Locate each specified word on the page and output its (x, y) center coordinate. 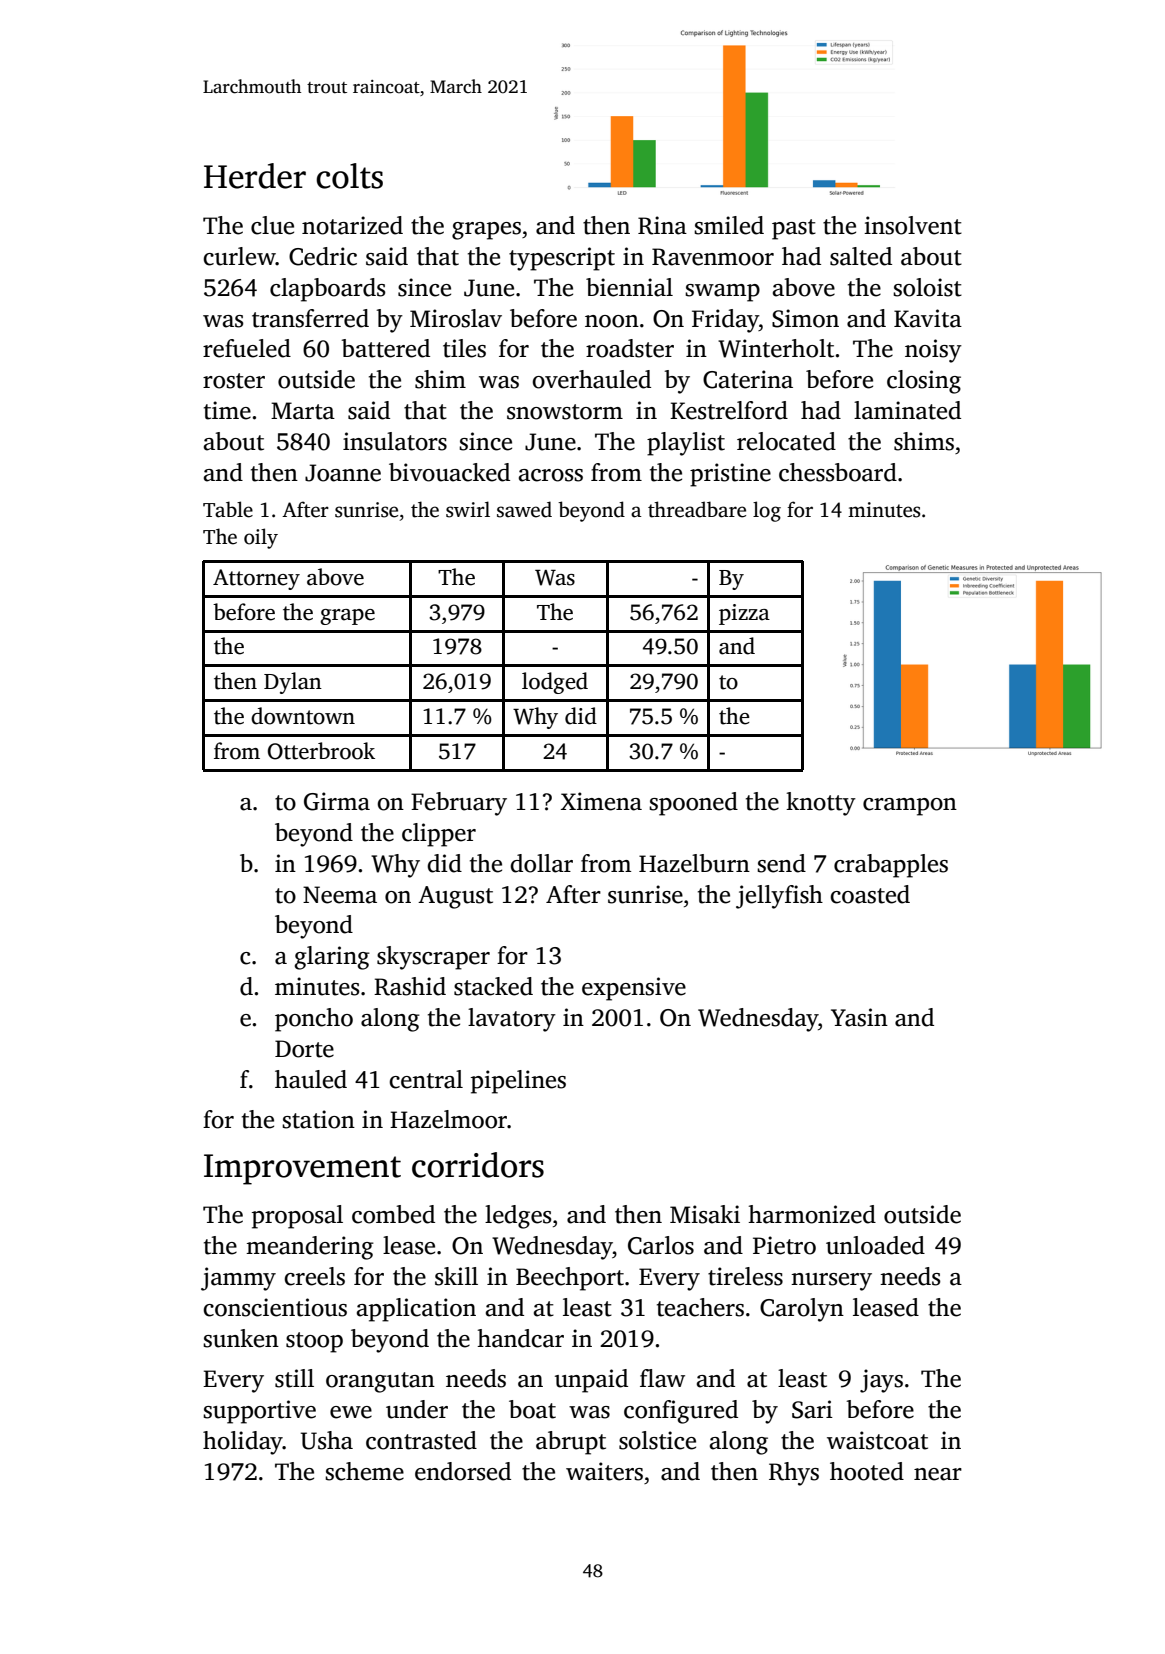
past (794, 229)
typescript (562, 259)
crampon (910, 807)
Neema (340, 895)
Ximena (601, 801)
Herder (255, 176)
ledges (518, 1217)
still (294, 1378)
